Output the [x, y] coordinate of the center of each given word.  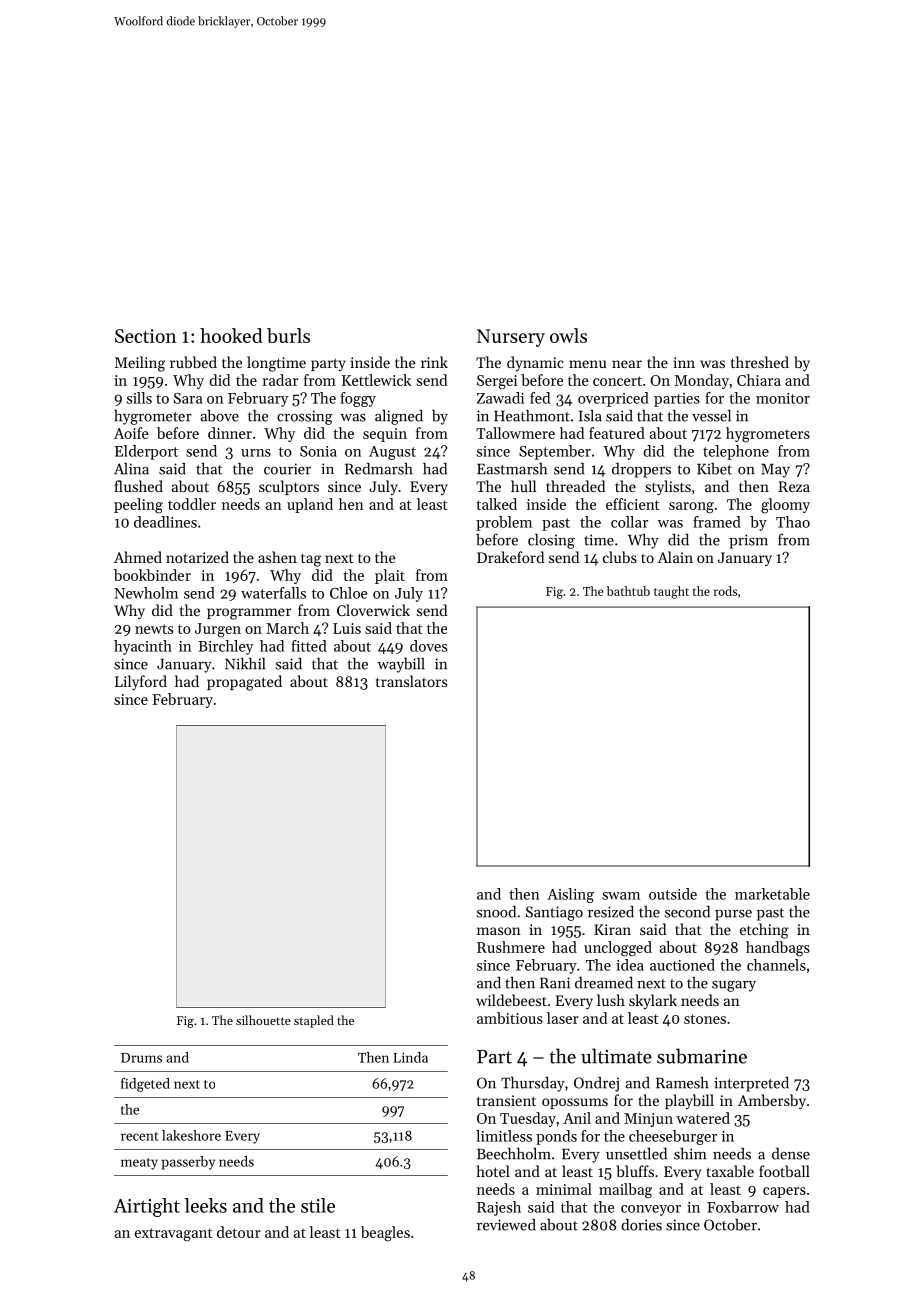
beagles [385, 1234]
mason [499, 931]
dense [791, 1154]
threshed [760, 362]
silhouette [263, 1020]
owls [568, 335]
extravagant [174, 1235]
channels [776, 965]
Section [145, 336]
